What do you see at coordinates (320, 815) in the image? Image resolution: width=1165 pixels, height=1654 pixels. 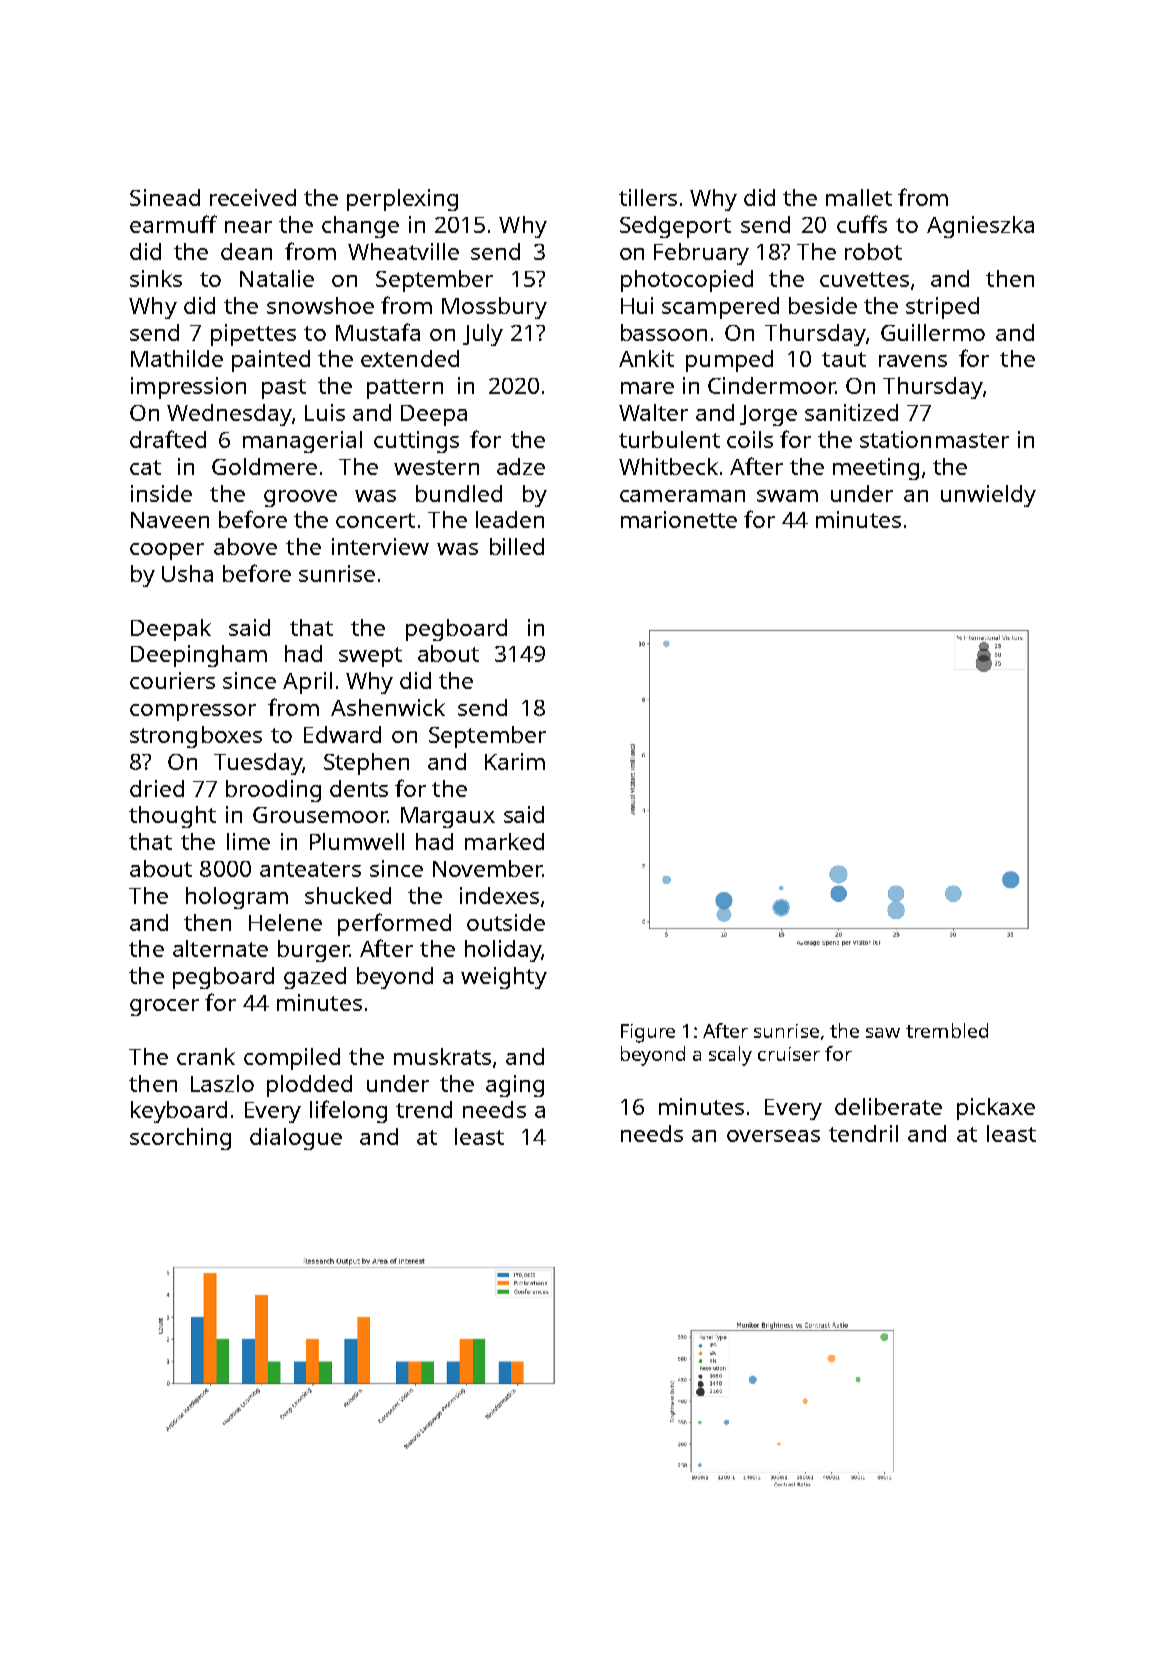 I see `Grousemoor` at bounding box center [320, 815].
